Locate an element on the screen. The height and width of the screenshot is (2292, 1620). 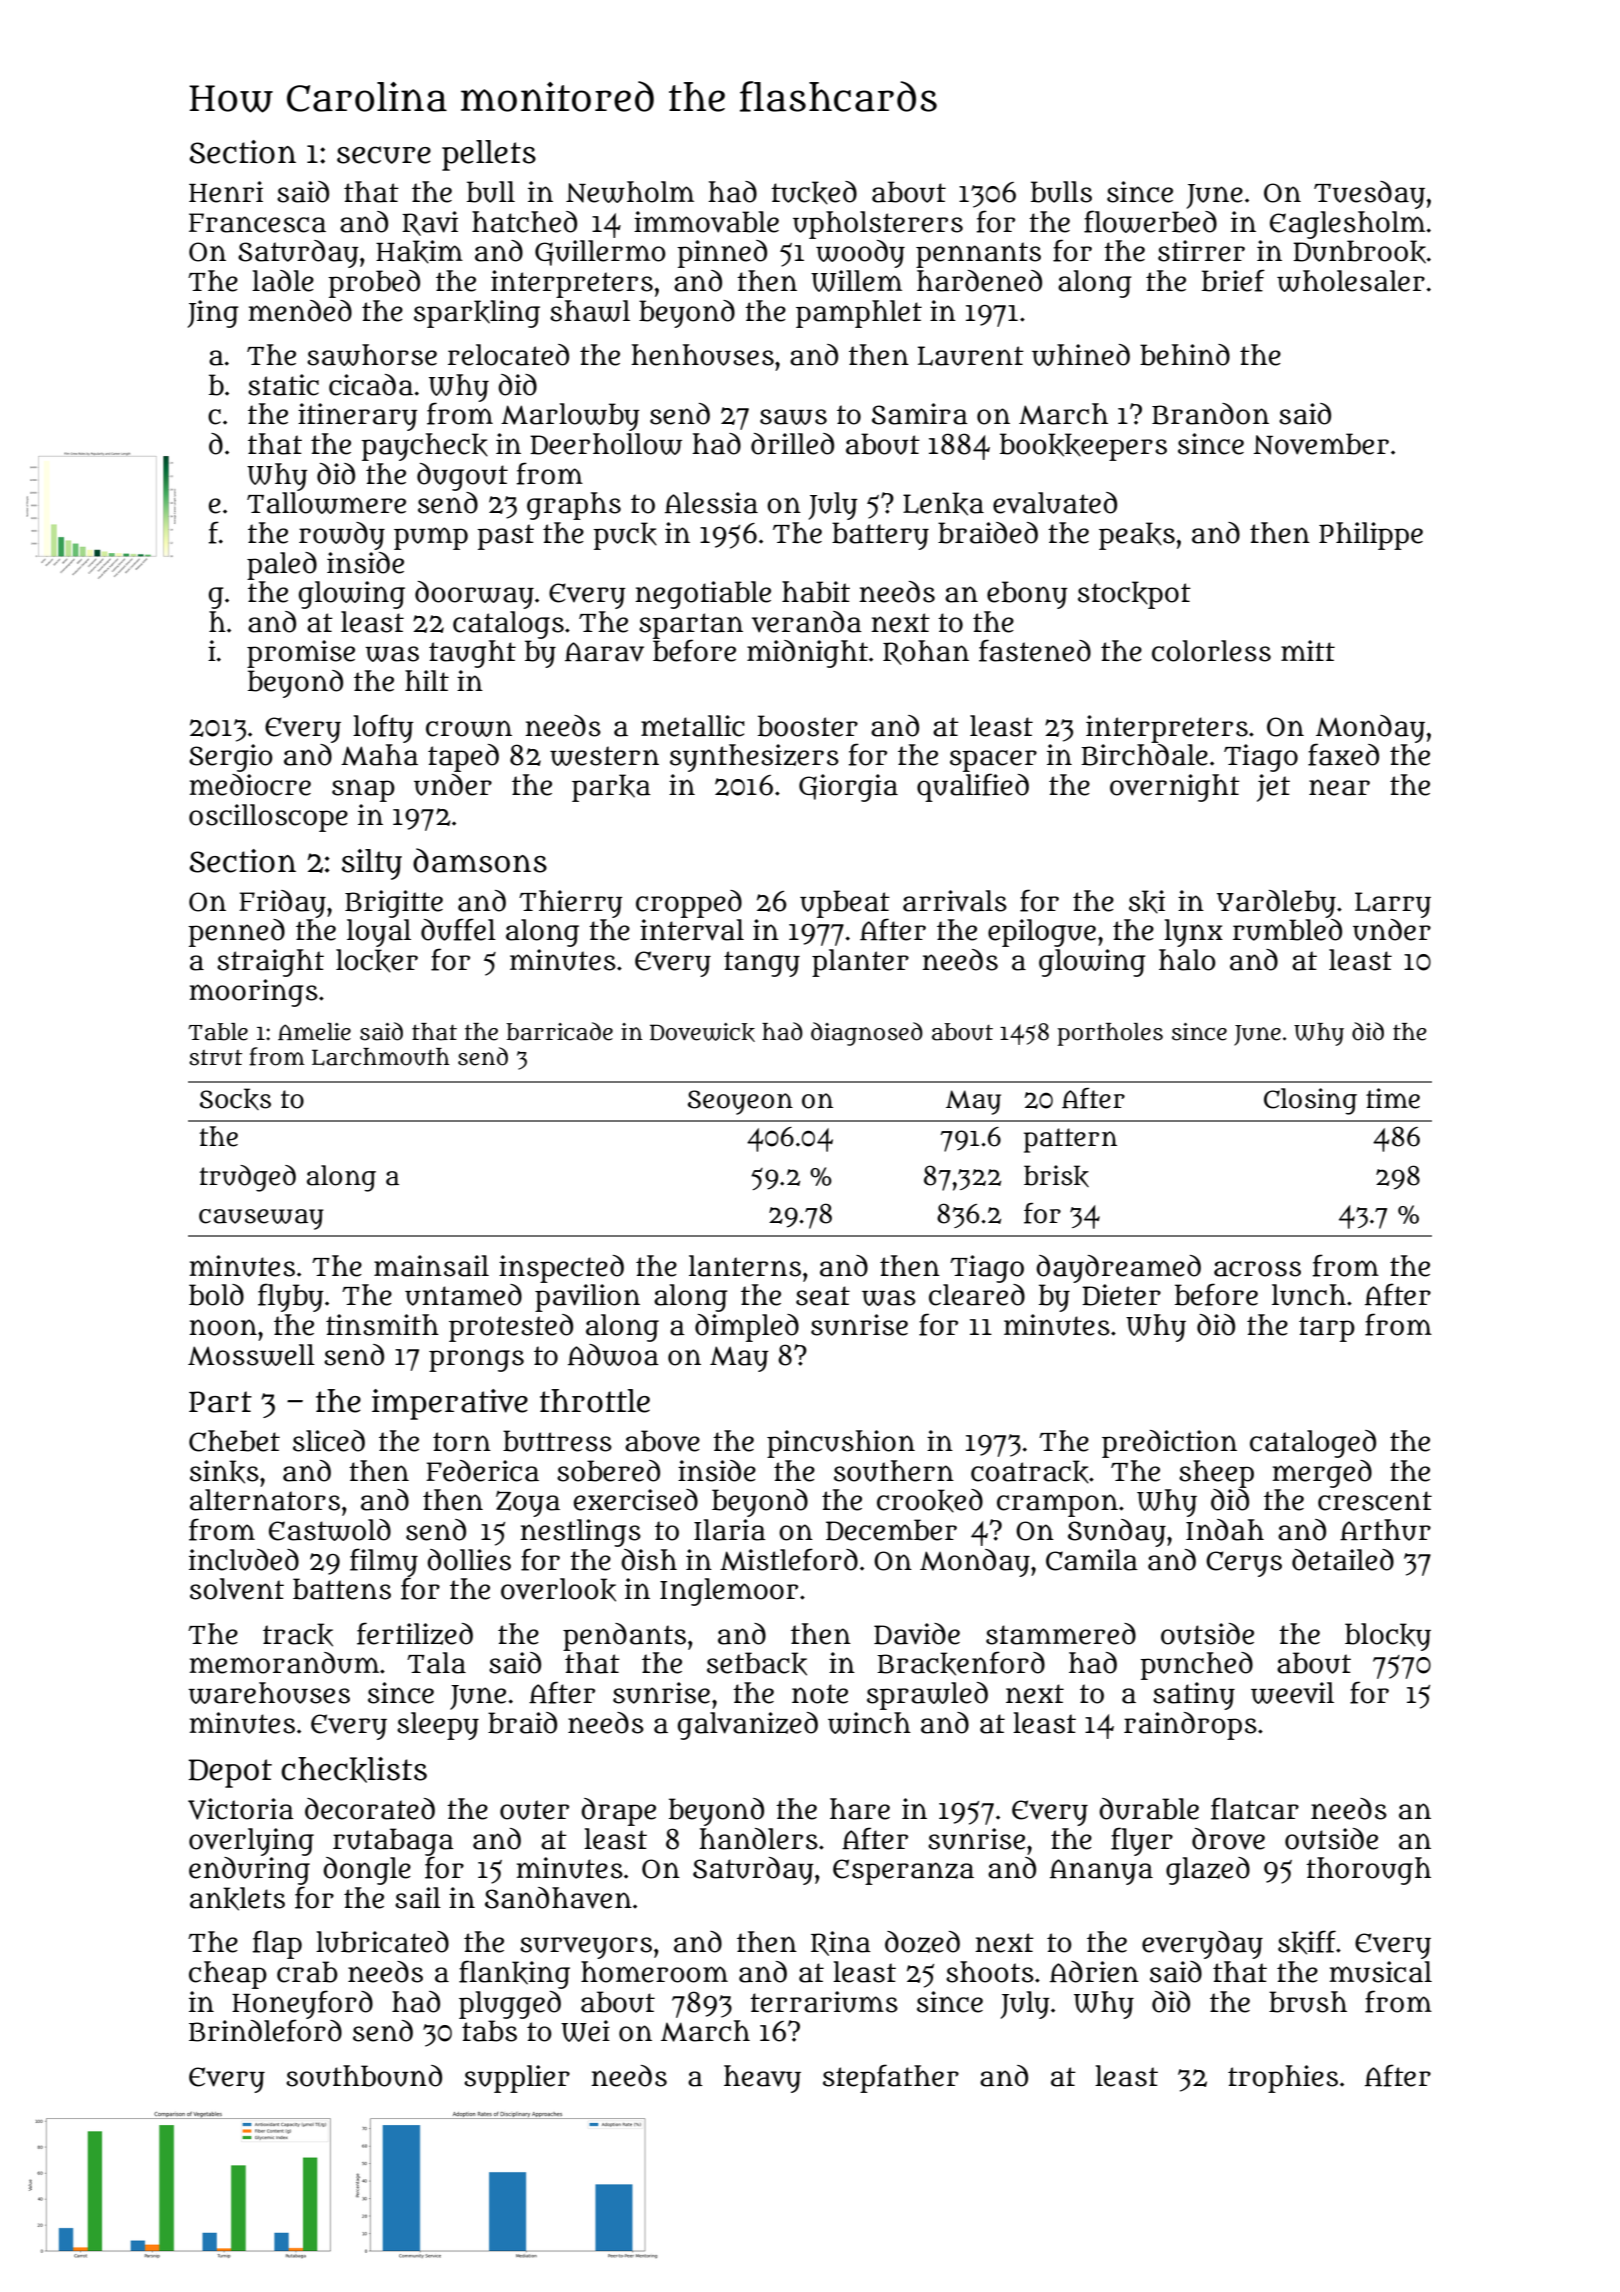
blocky is located at coordinates (1388, 1637).
